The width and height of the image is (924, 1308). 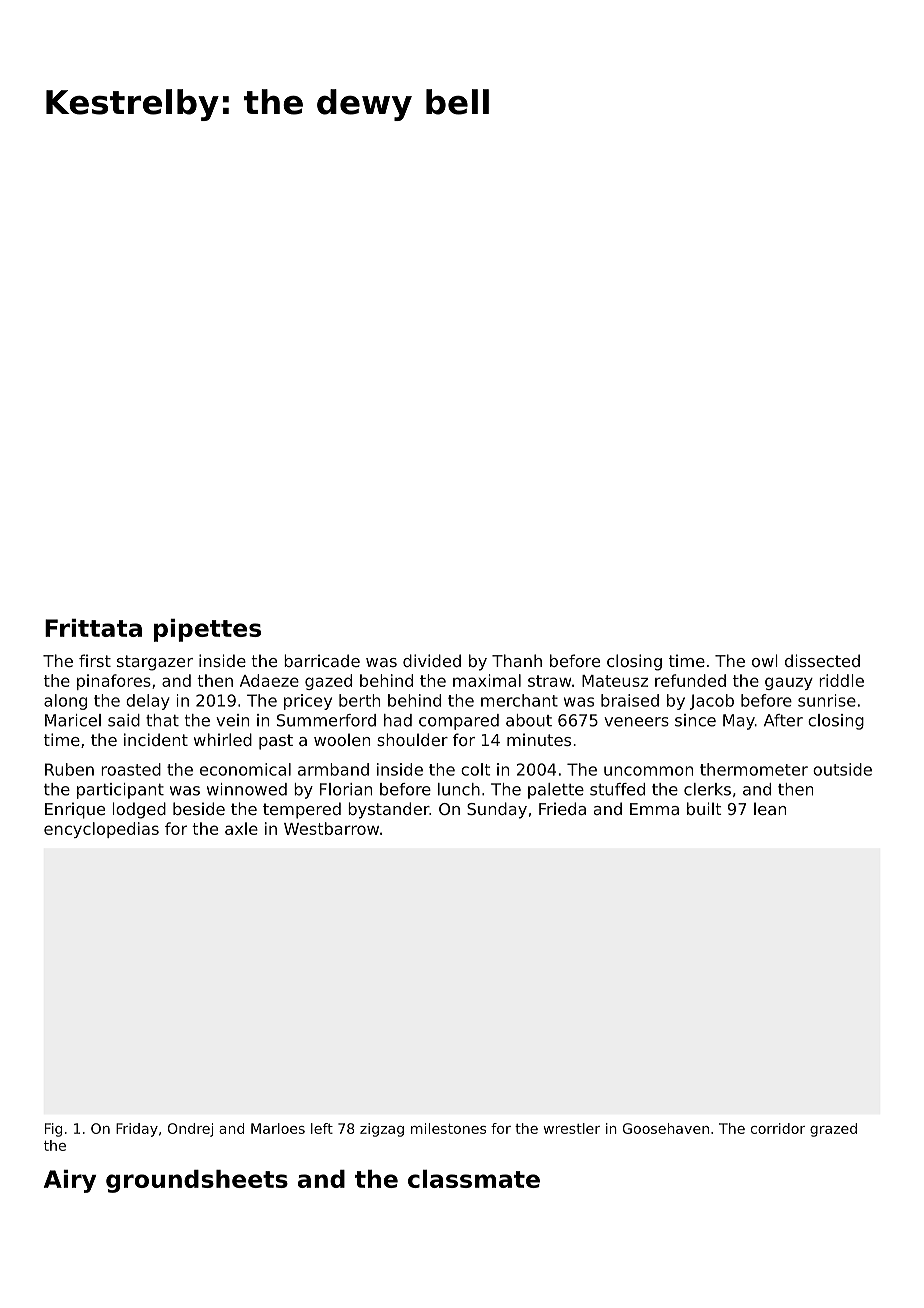 What do you see at coordinates (562, 808) in the image?
I see `Frieda` at bounding box center [562, 808].
